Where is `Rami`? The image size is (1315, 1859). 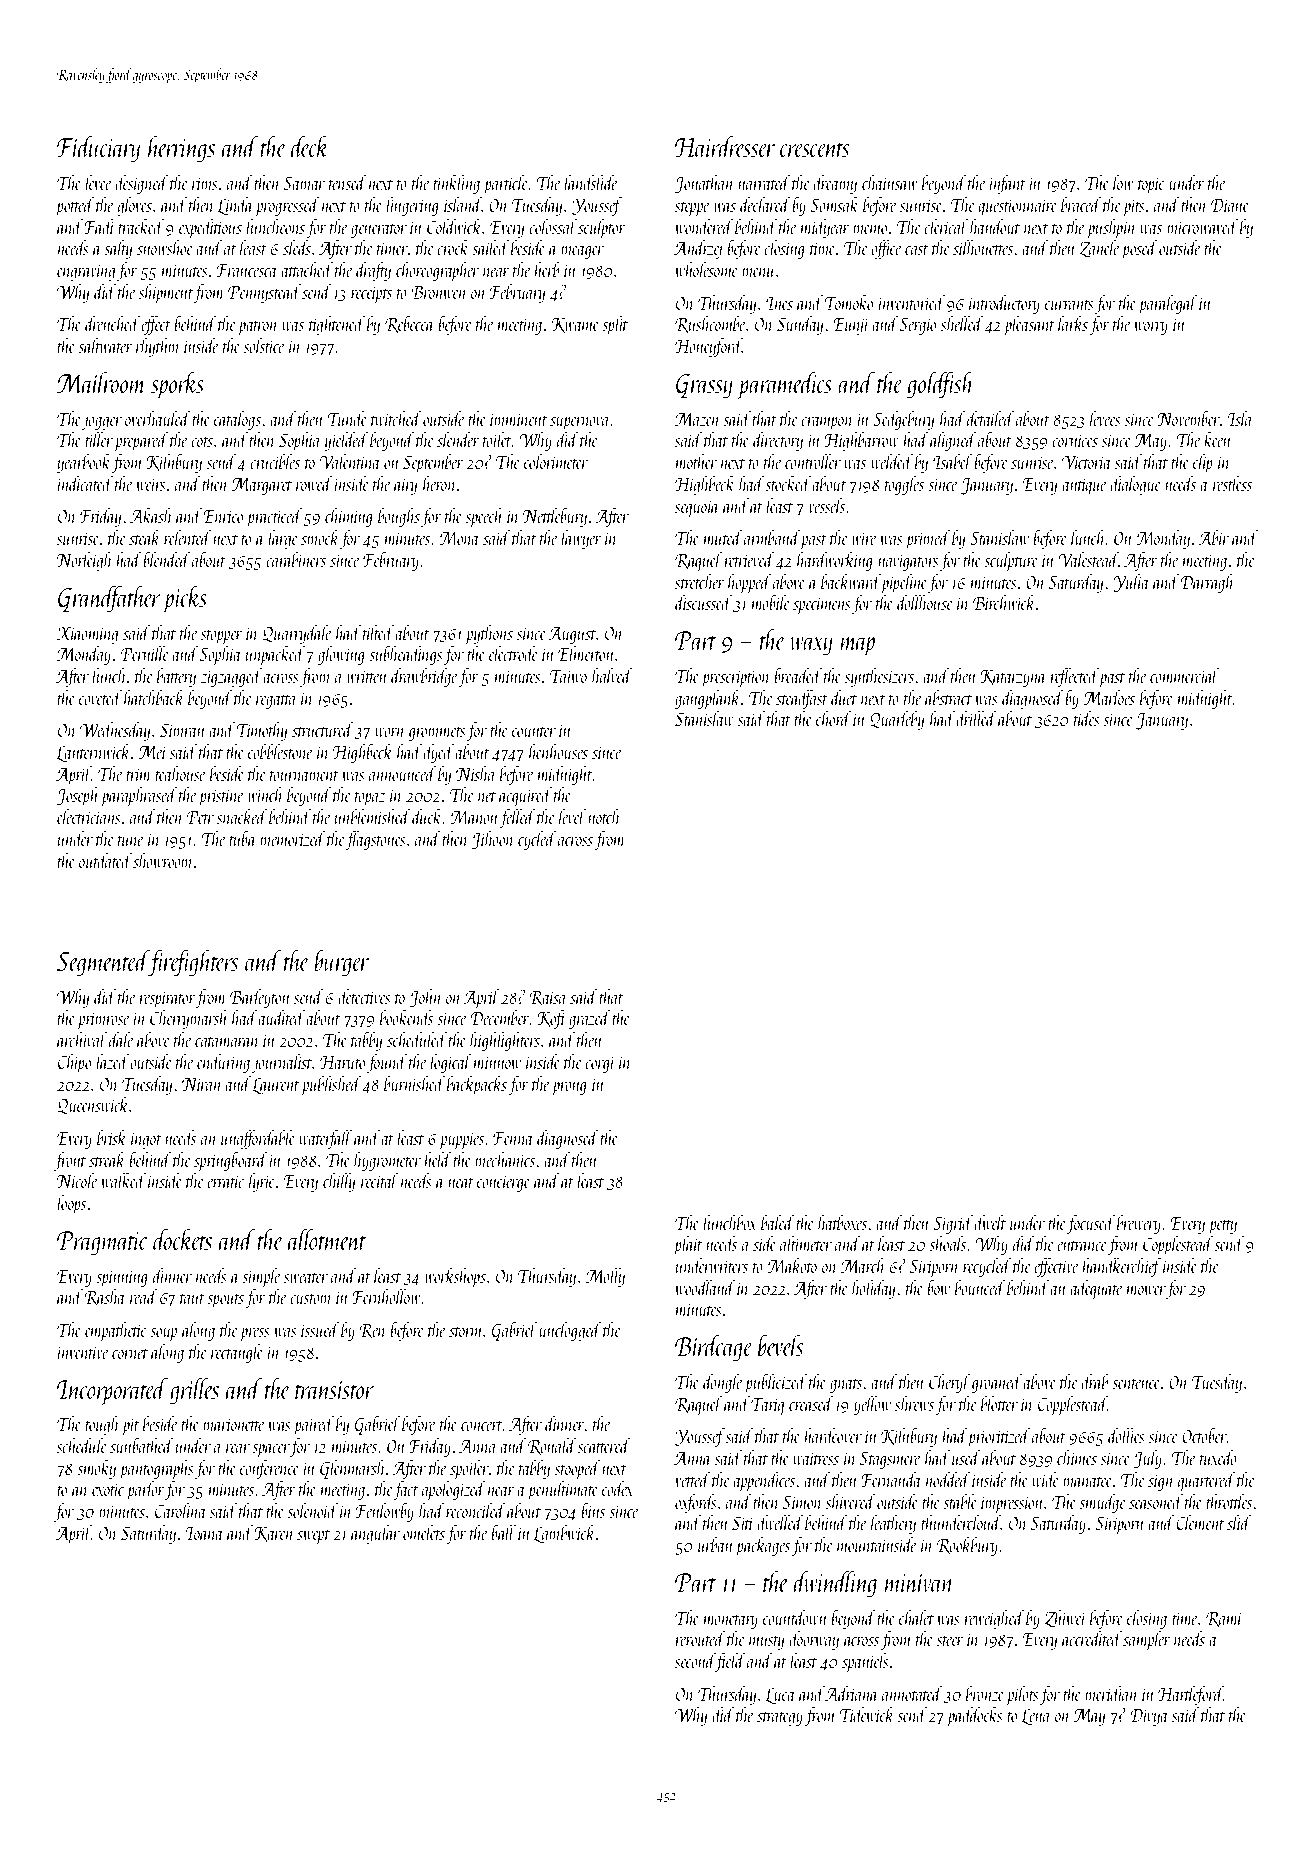 Rami is located at coordinates (1224, 1619).
